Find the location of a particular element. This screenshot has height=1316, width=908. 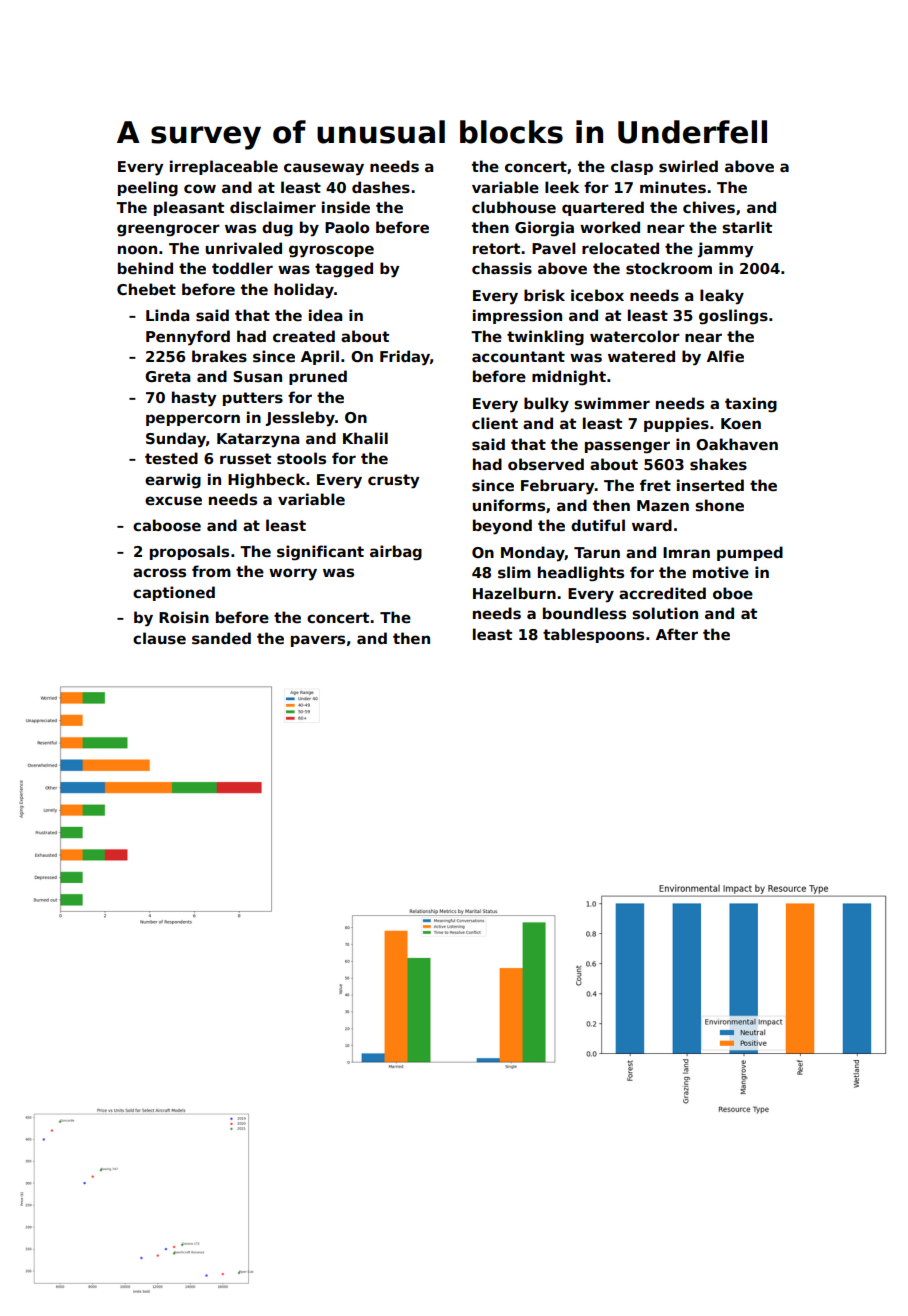

airbag is located at coordinates (396, 553).
